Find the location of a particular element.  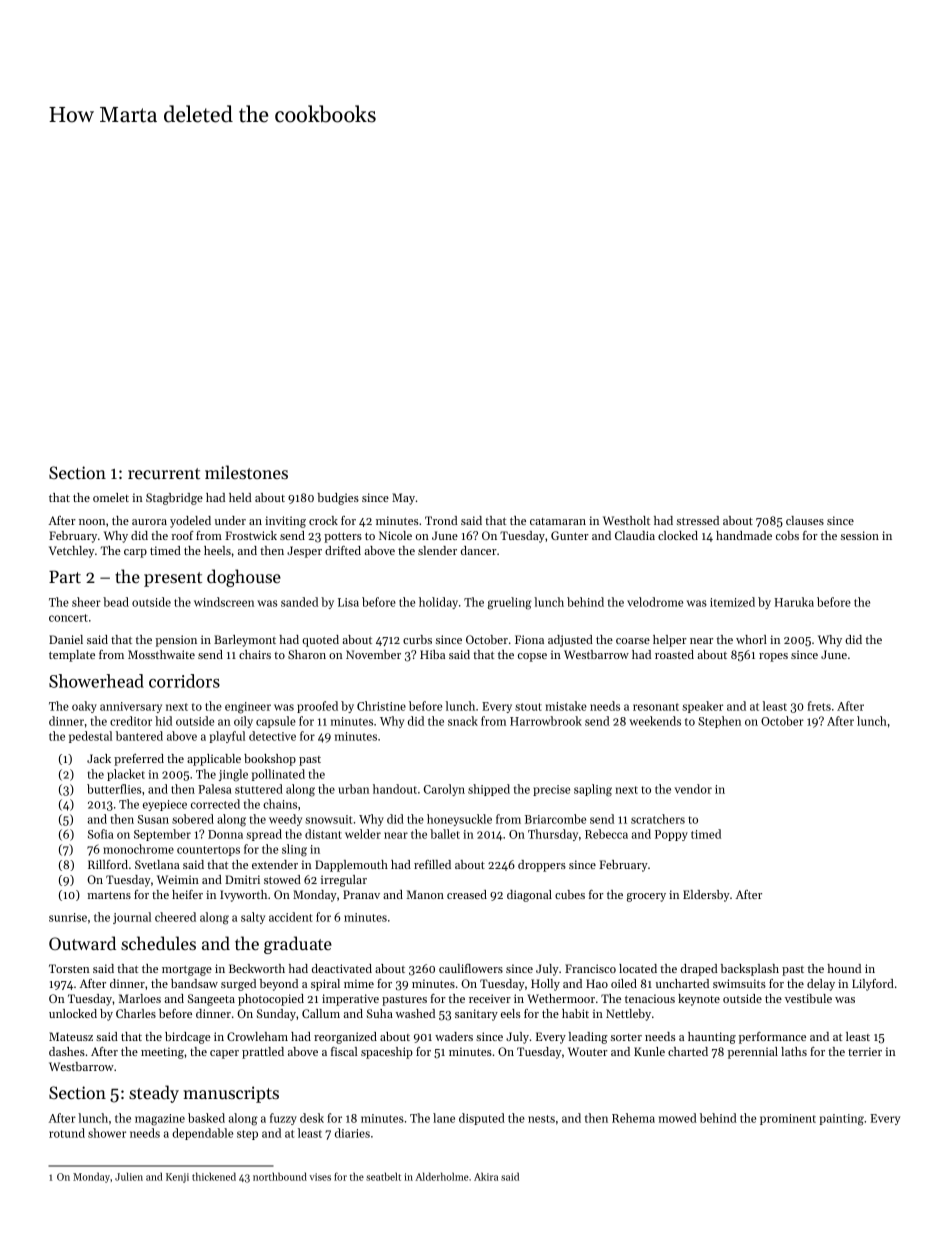

swimsuits is located at coordinates (739, 983).
